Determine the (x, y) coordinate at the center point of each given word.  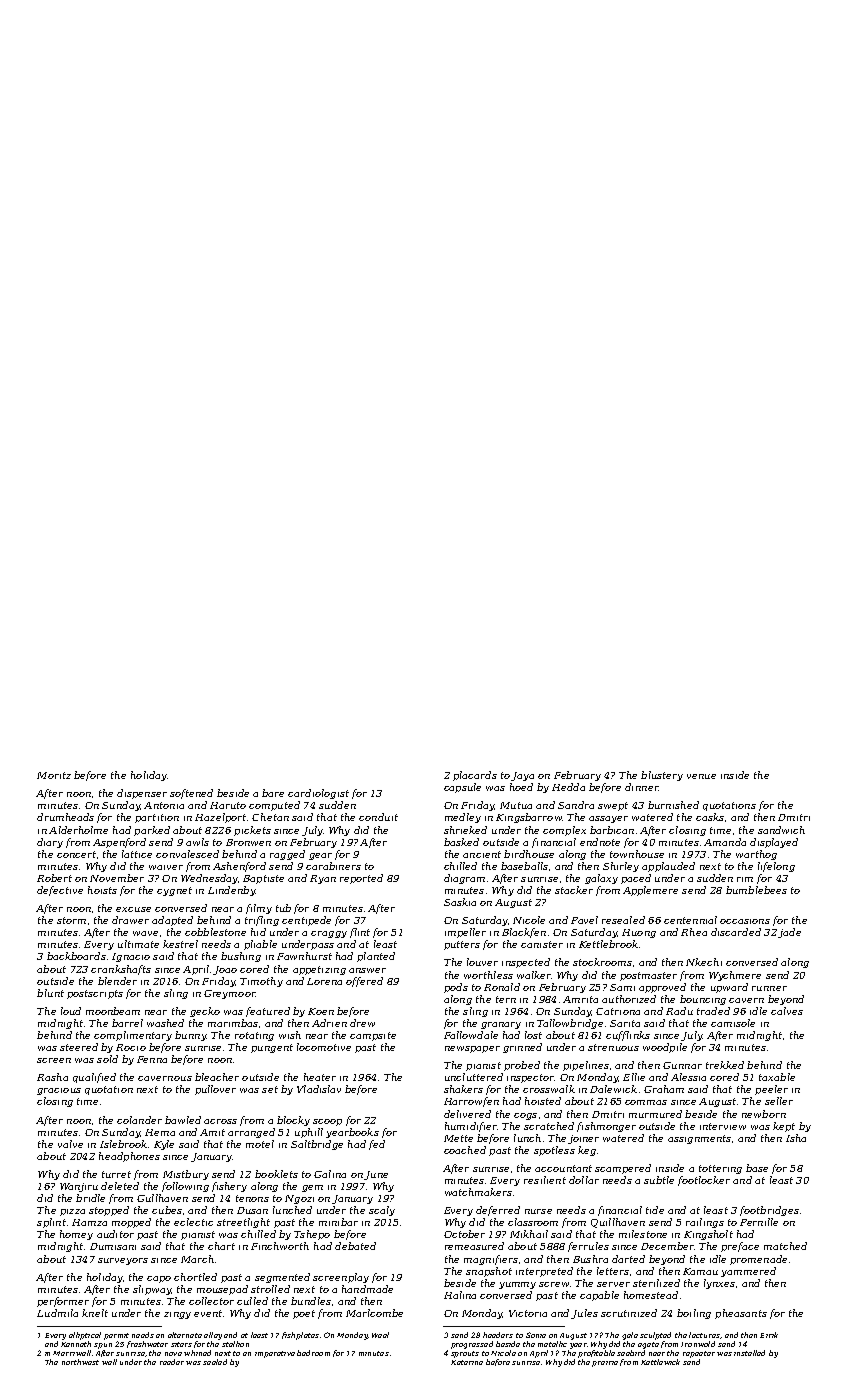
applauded (668, 867)
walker (534, 975)
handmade (367, 1289)
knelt (95, 1313)
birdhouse (529, 854)
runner (769, 988)
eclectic (193, 1222)
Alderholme (78, 830)
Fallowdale (471, 1035)
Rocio (131, 1047)
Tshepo (312, 1235)
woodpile (665, 1048)
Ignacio (131, 957)
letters (613, 1271)
